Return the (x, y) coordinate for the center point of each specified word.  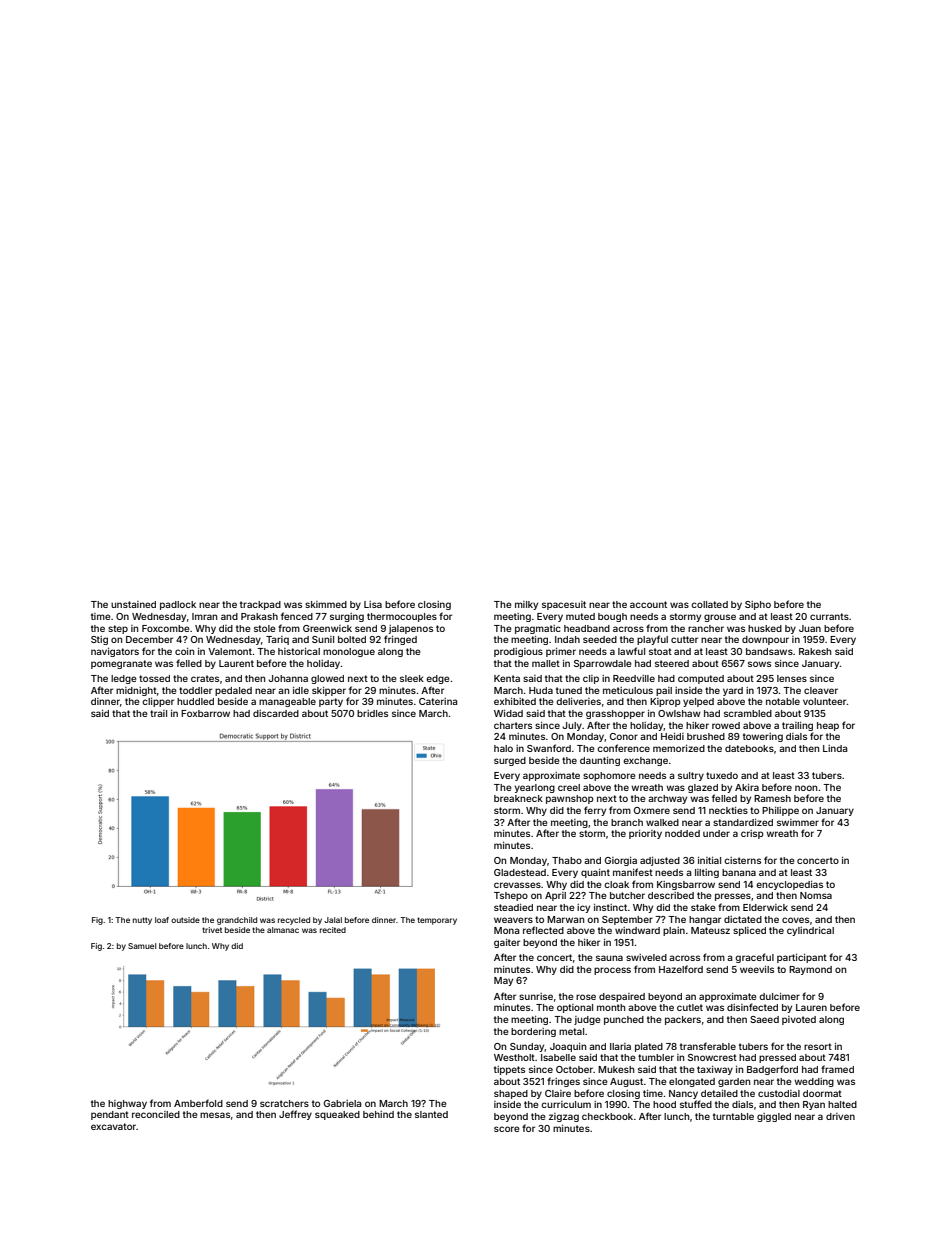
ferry (595, 811)
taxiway (715, 1070)
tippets (509, 1070)
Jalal (333, 920)
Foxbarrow (205, 713)
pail (664, 691)
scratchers (284, 1103)
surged (510, 761)
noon (806, 788)
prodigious (518, 652)
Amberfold (198, 1103)
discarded (276, 713)
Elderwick (765, 907)
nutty (142, 921)
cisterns (742, 860)
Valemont (230, 651)
